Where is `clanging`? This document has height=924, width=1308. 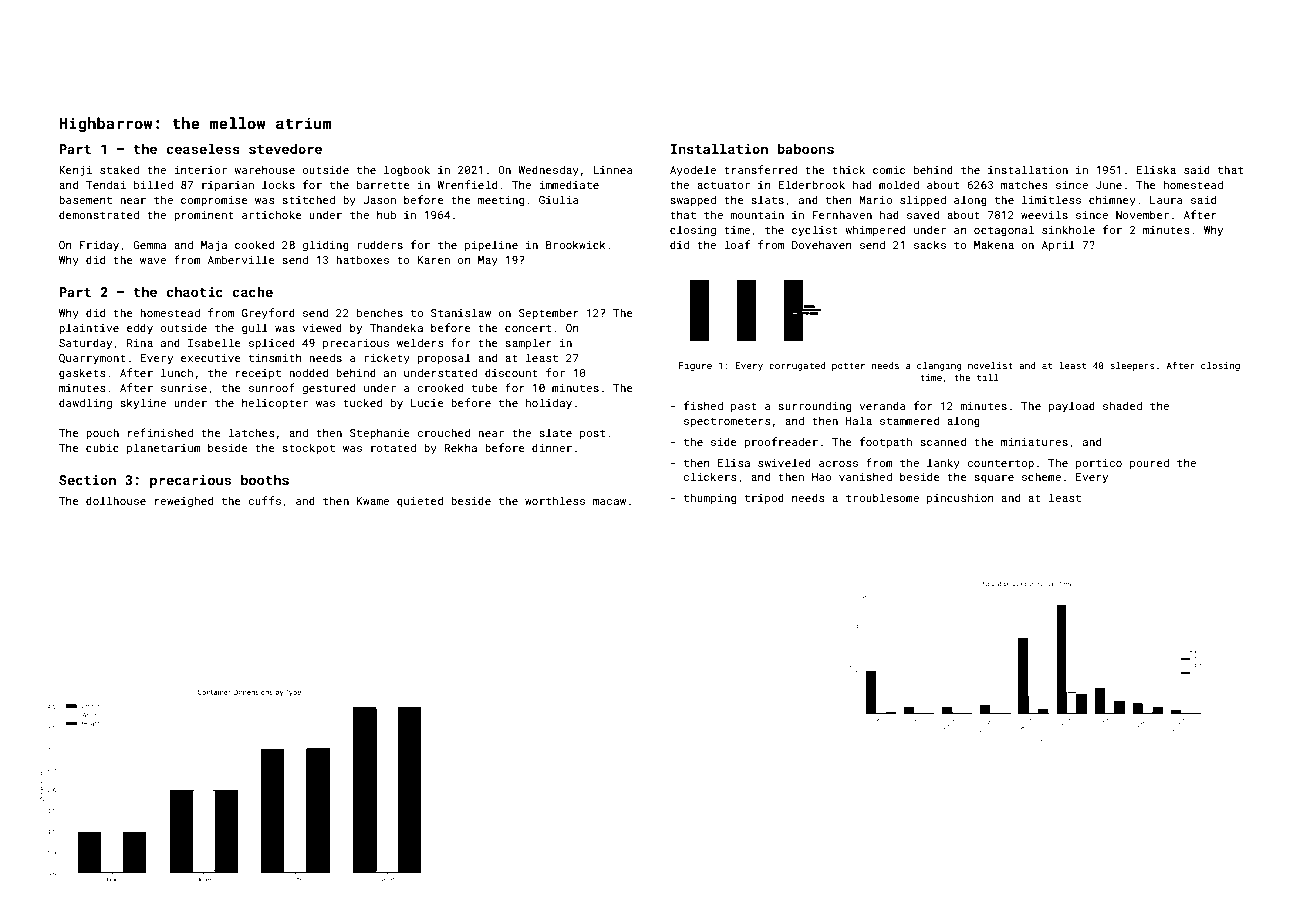
clanging is located at coordinates (939, 366).
